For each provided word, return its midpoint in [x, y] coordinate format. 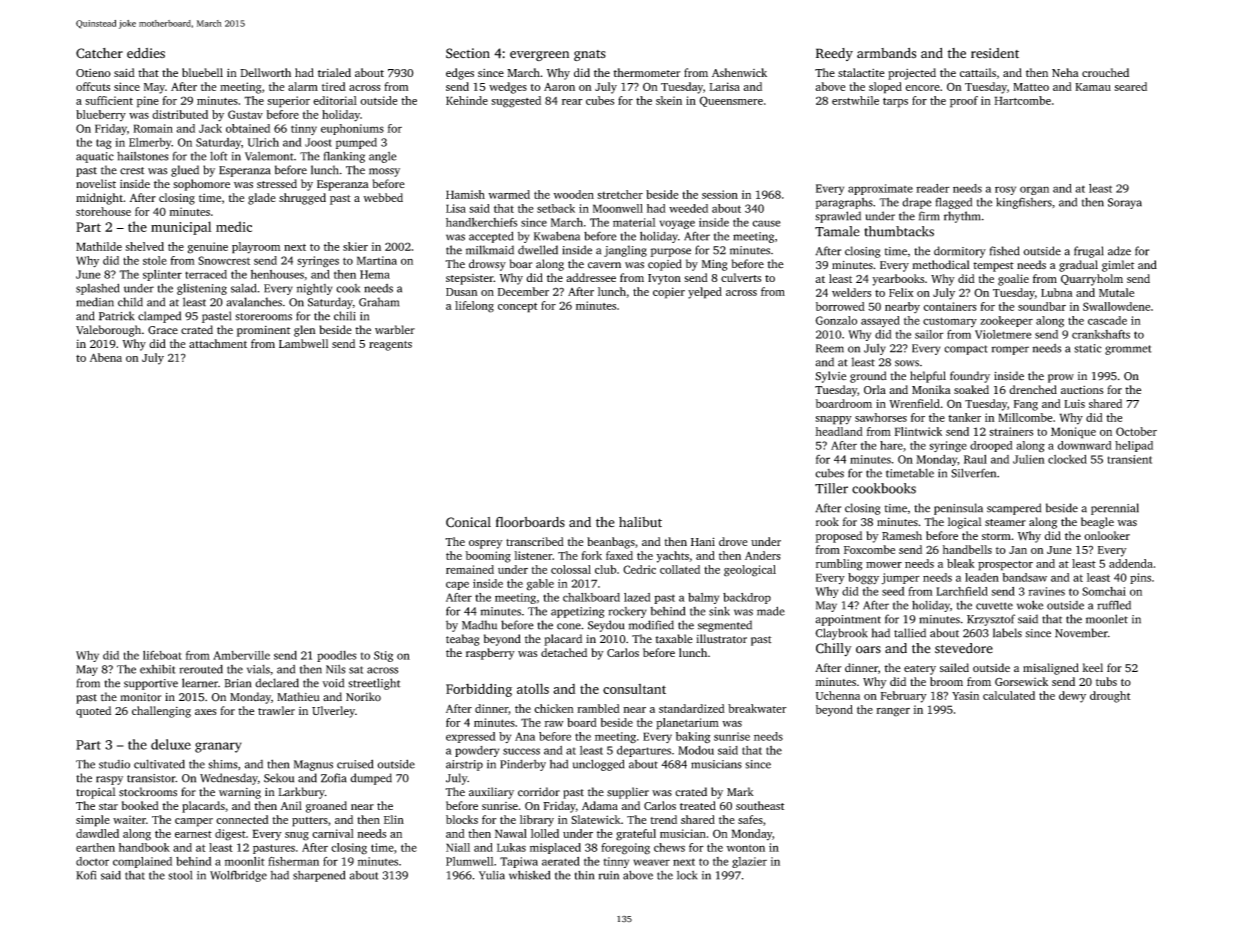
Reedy [834, 54]
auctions [1082, 390]
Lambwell [303, 343]
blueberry [101, 115]
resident [995, 53]
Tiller [831, 488]
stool [180, 875]
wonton [745, 848]
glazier [749, 862]
